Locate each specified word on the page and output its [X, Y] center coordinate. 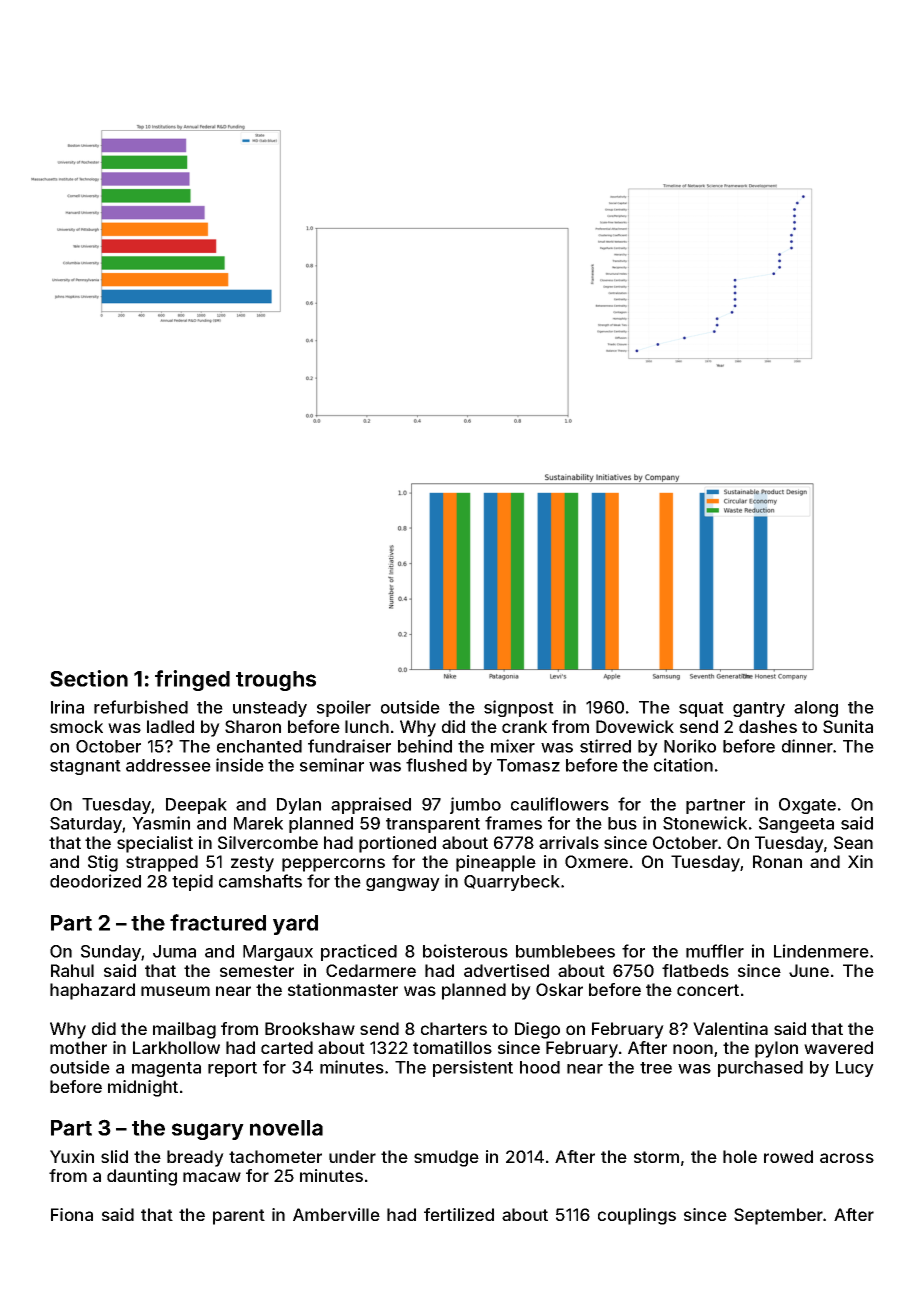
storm [656, 1157]
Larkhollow [176, 1047]
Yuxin [72, 1156]
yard [295, 925]
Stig [103, 863]
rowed [788, 1156]
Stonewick [705, 823]
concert [708, 990]
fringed [192, 680]
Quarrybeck [512, 883]
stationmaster [343, 989]
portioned [397, 844]
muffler [715, 951]
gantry [759, 709]
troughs [276, 681]
